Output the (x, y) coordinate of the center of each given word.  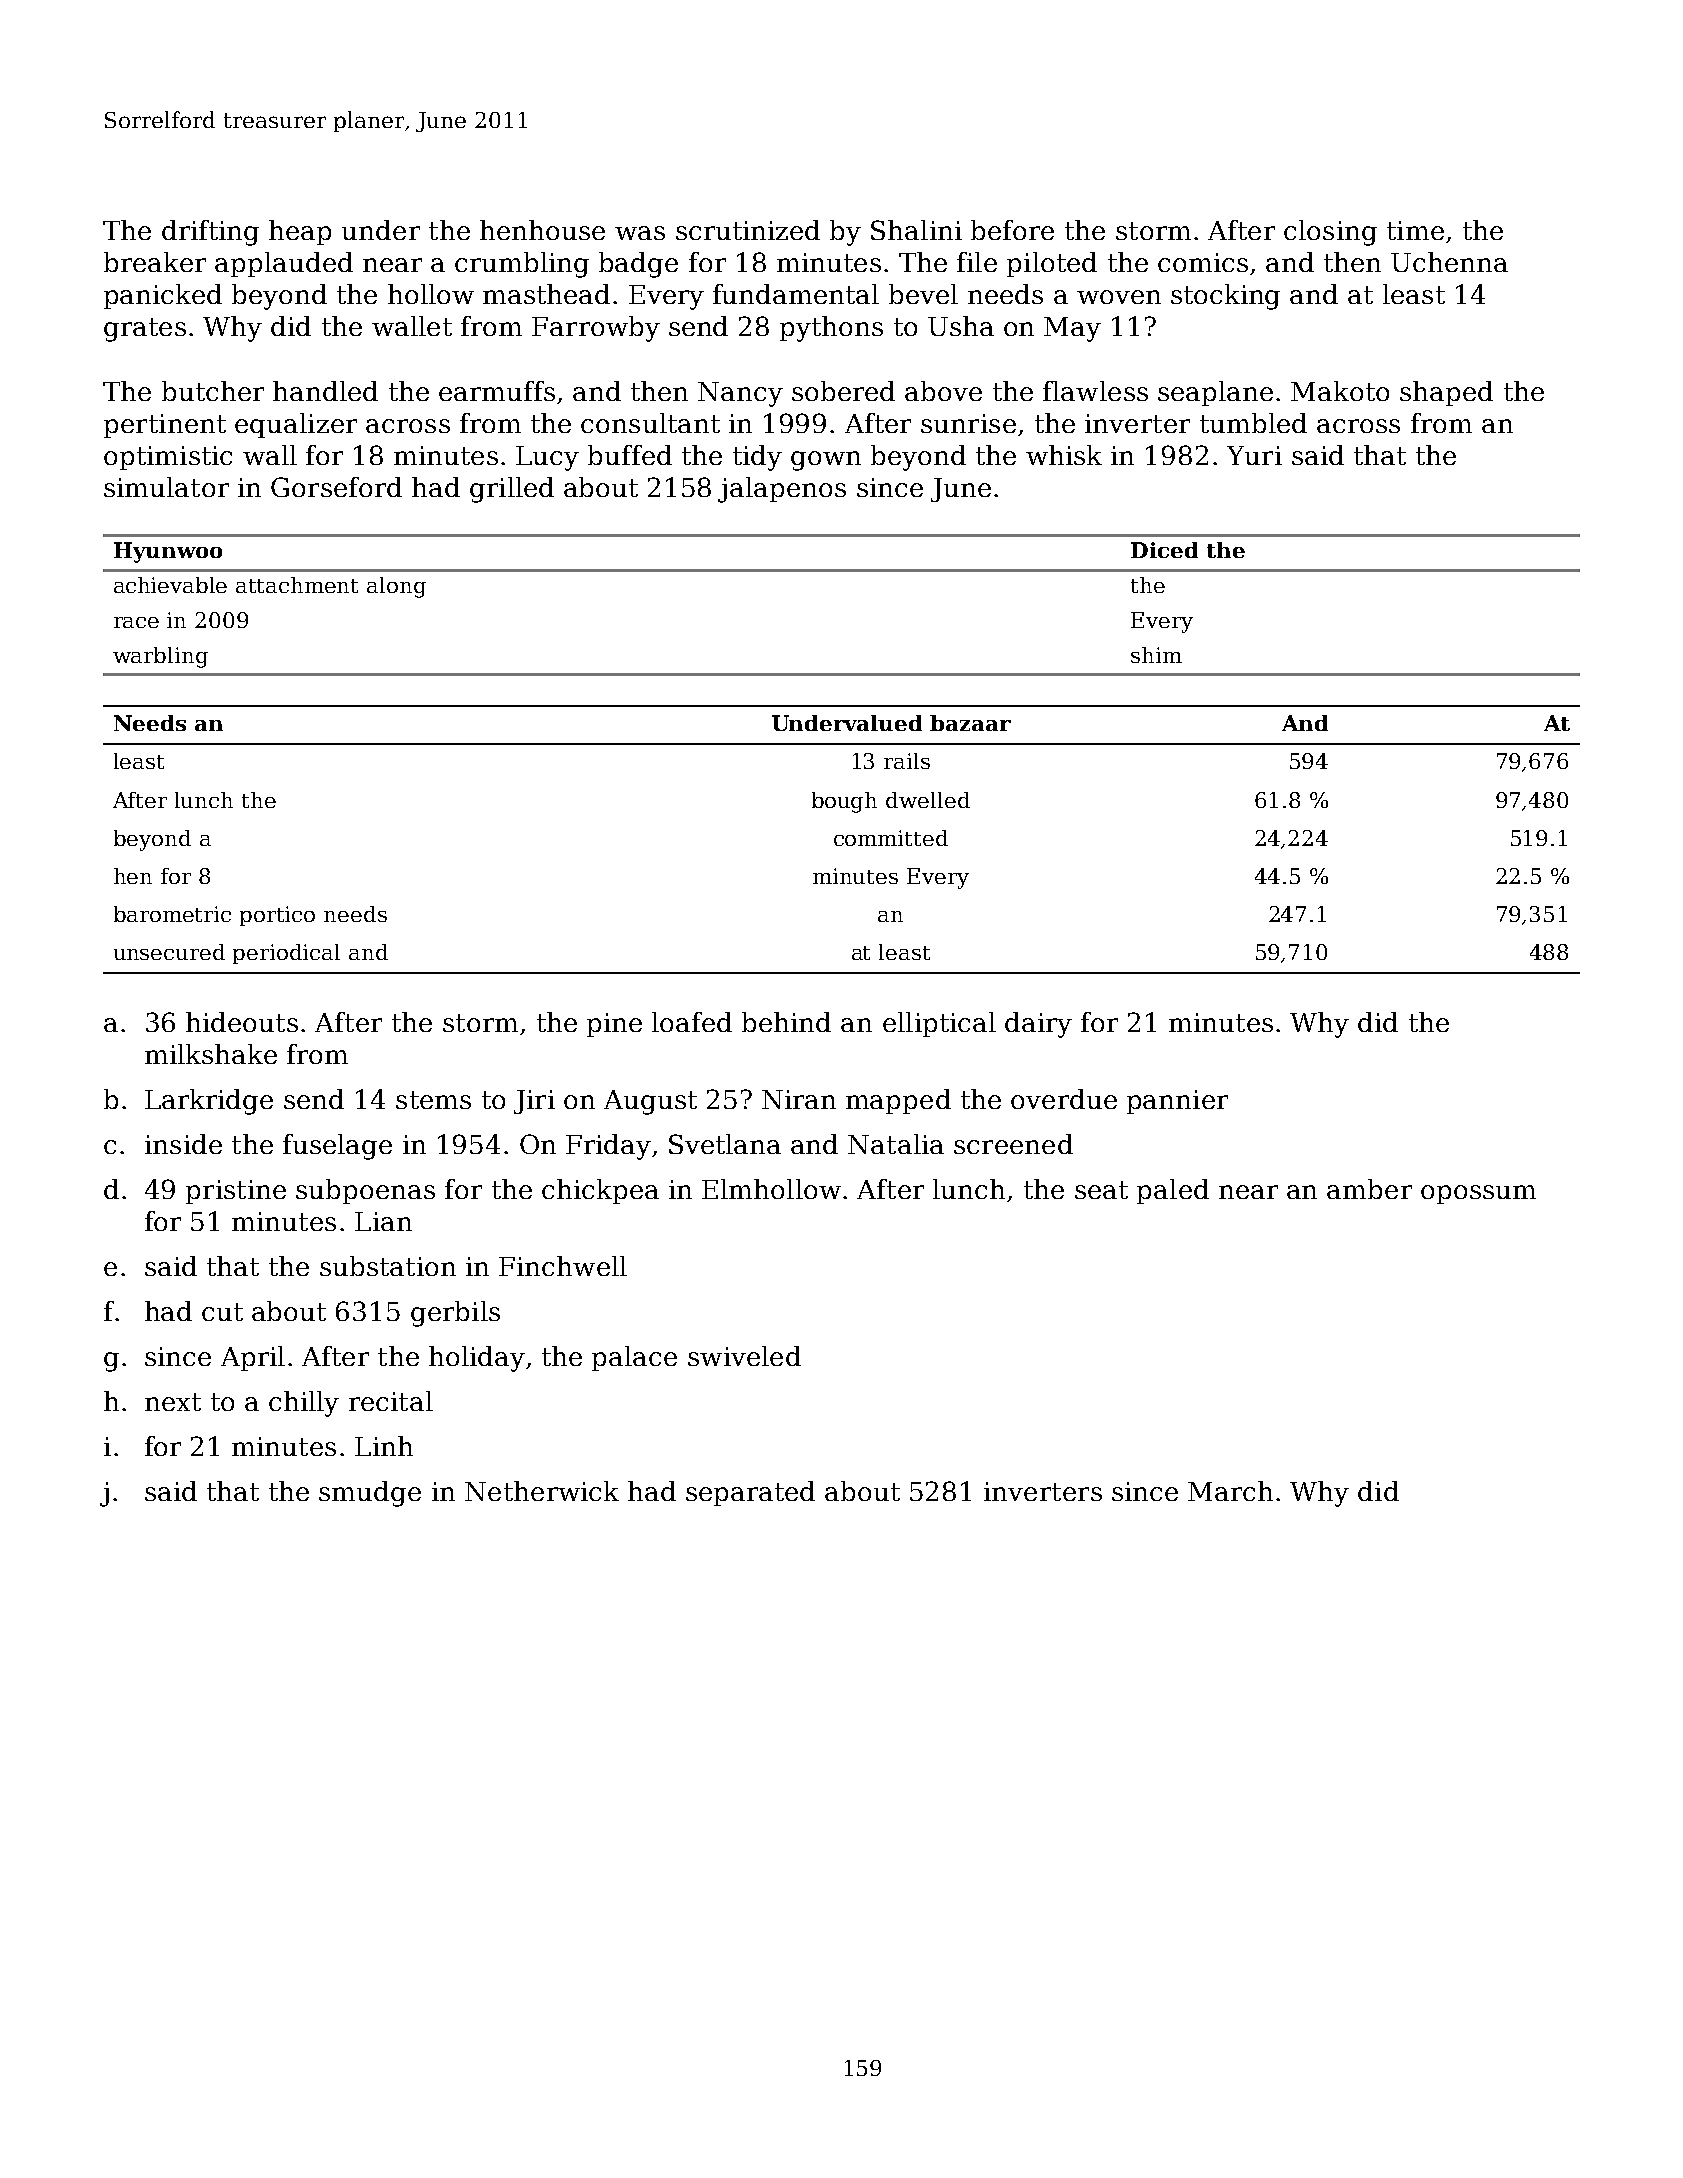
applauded (284, 264)
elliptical (939, 1024)
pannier (1177, 1102)
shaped (1446, 393)
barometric (172, 914)
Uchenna (1449, 262)
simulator (166, 487)
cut (222, 1312)
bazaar (970, 723)
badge (638, 265)
